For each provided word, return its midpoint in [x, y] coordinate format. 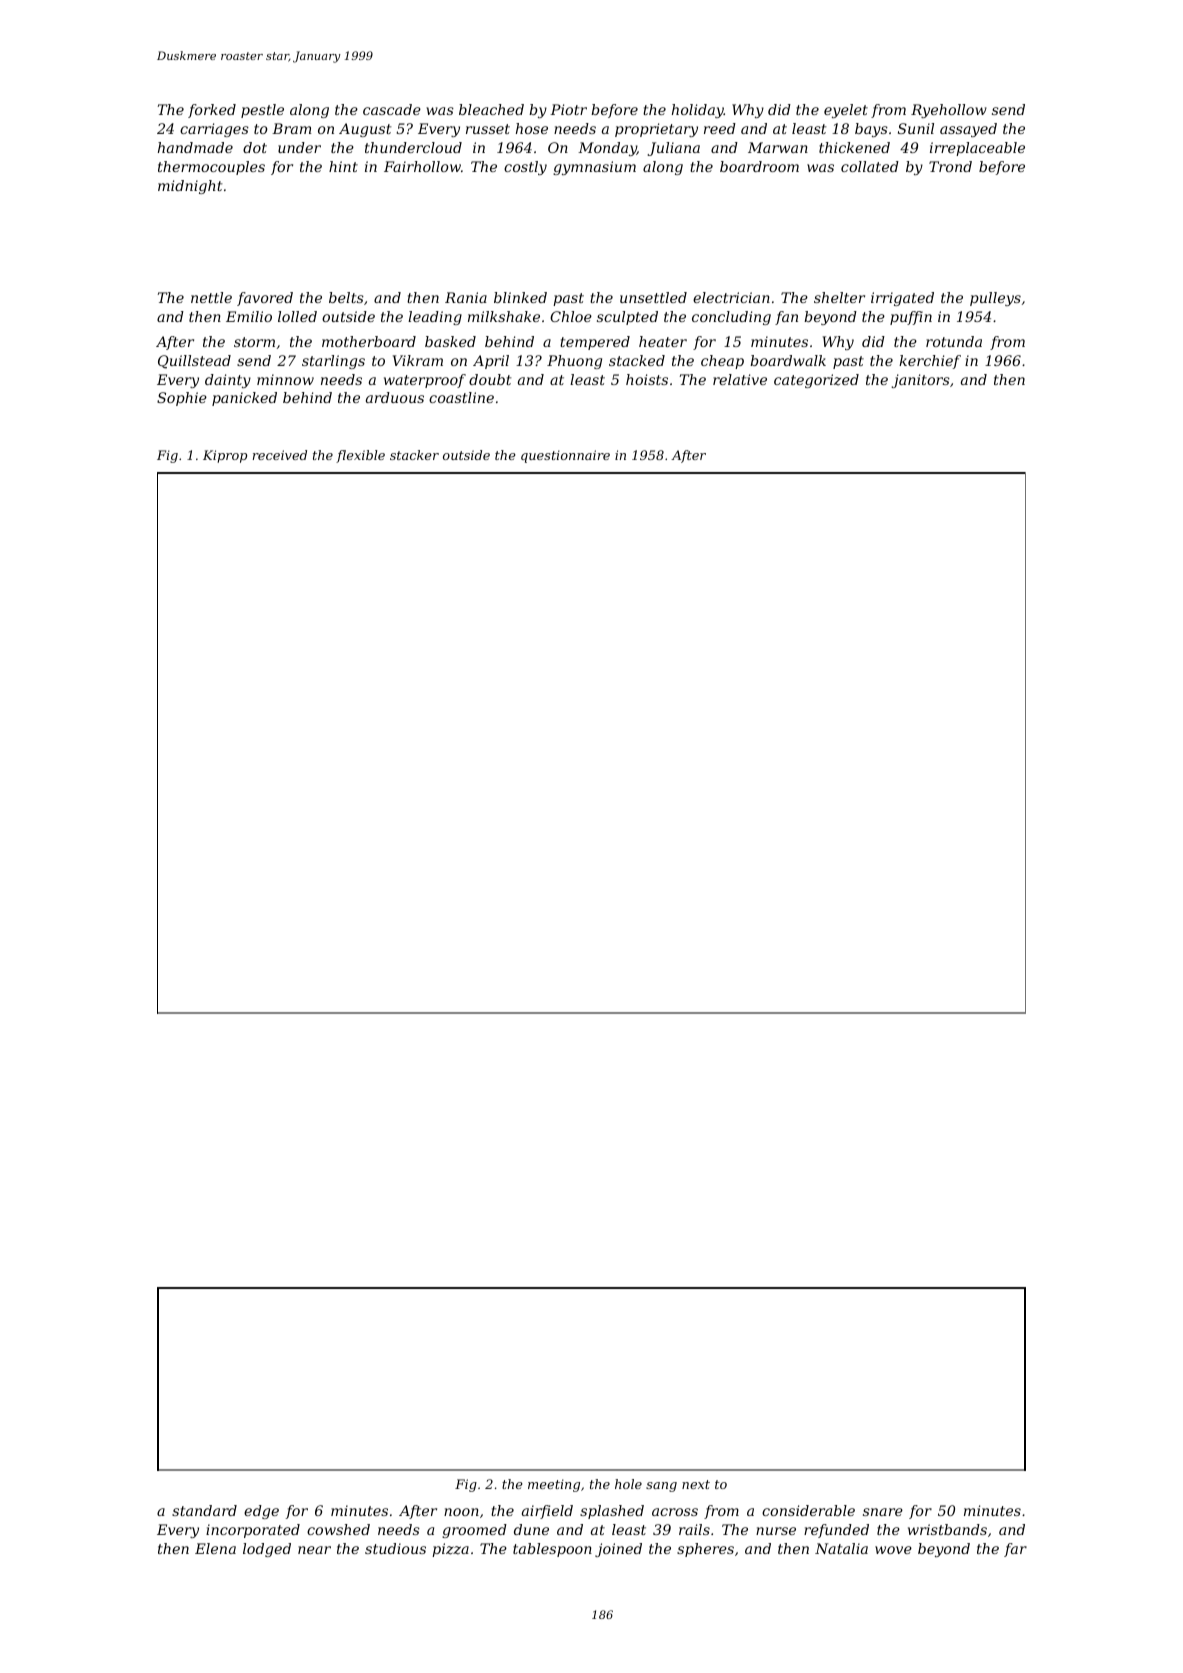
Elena [215, 1548]
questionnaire [565, 456]
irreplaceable [977, 149]
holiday [698, 111]
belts [346, 297]
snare [883, 1512]
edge [261, 1512]
